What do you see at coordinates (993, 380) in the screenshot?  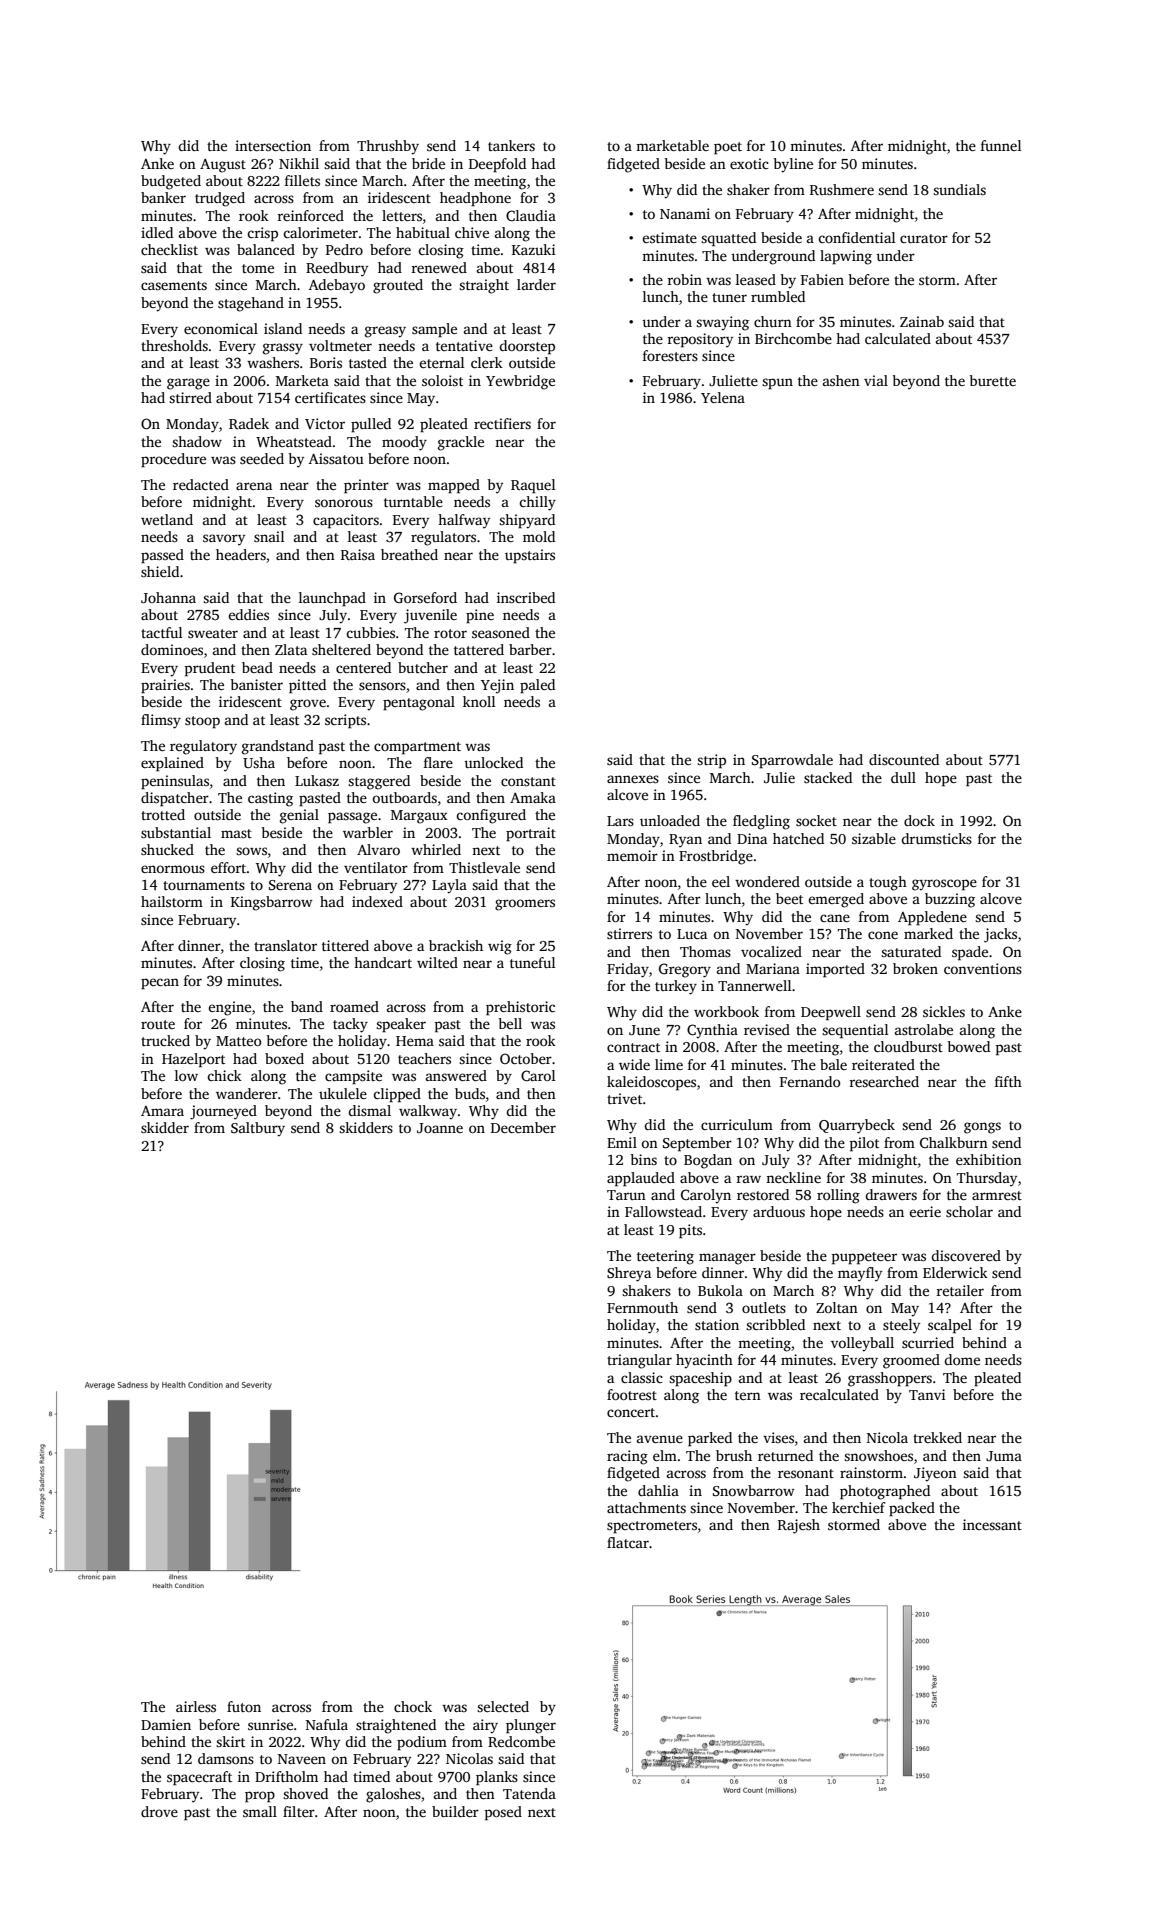 I see `burette` at bounding box center [993, 380].
